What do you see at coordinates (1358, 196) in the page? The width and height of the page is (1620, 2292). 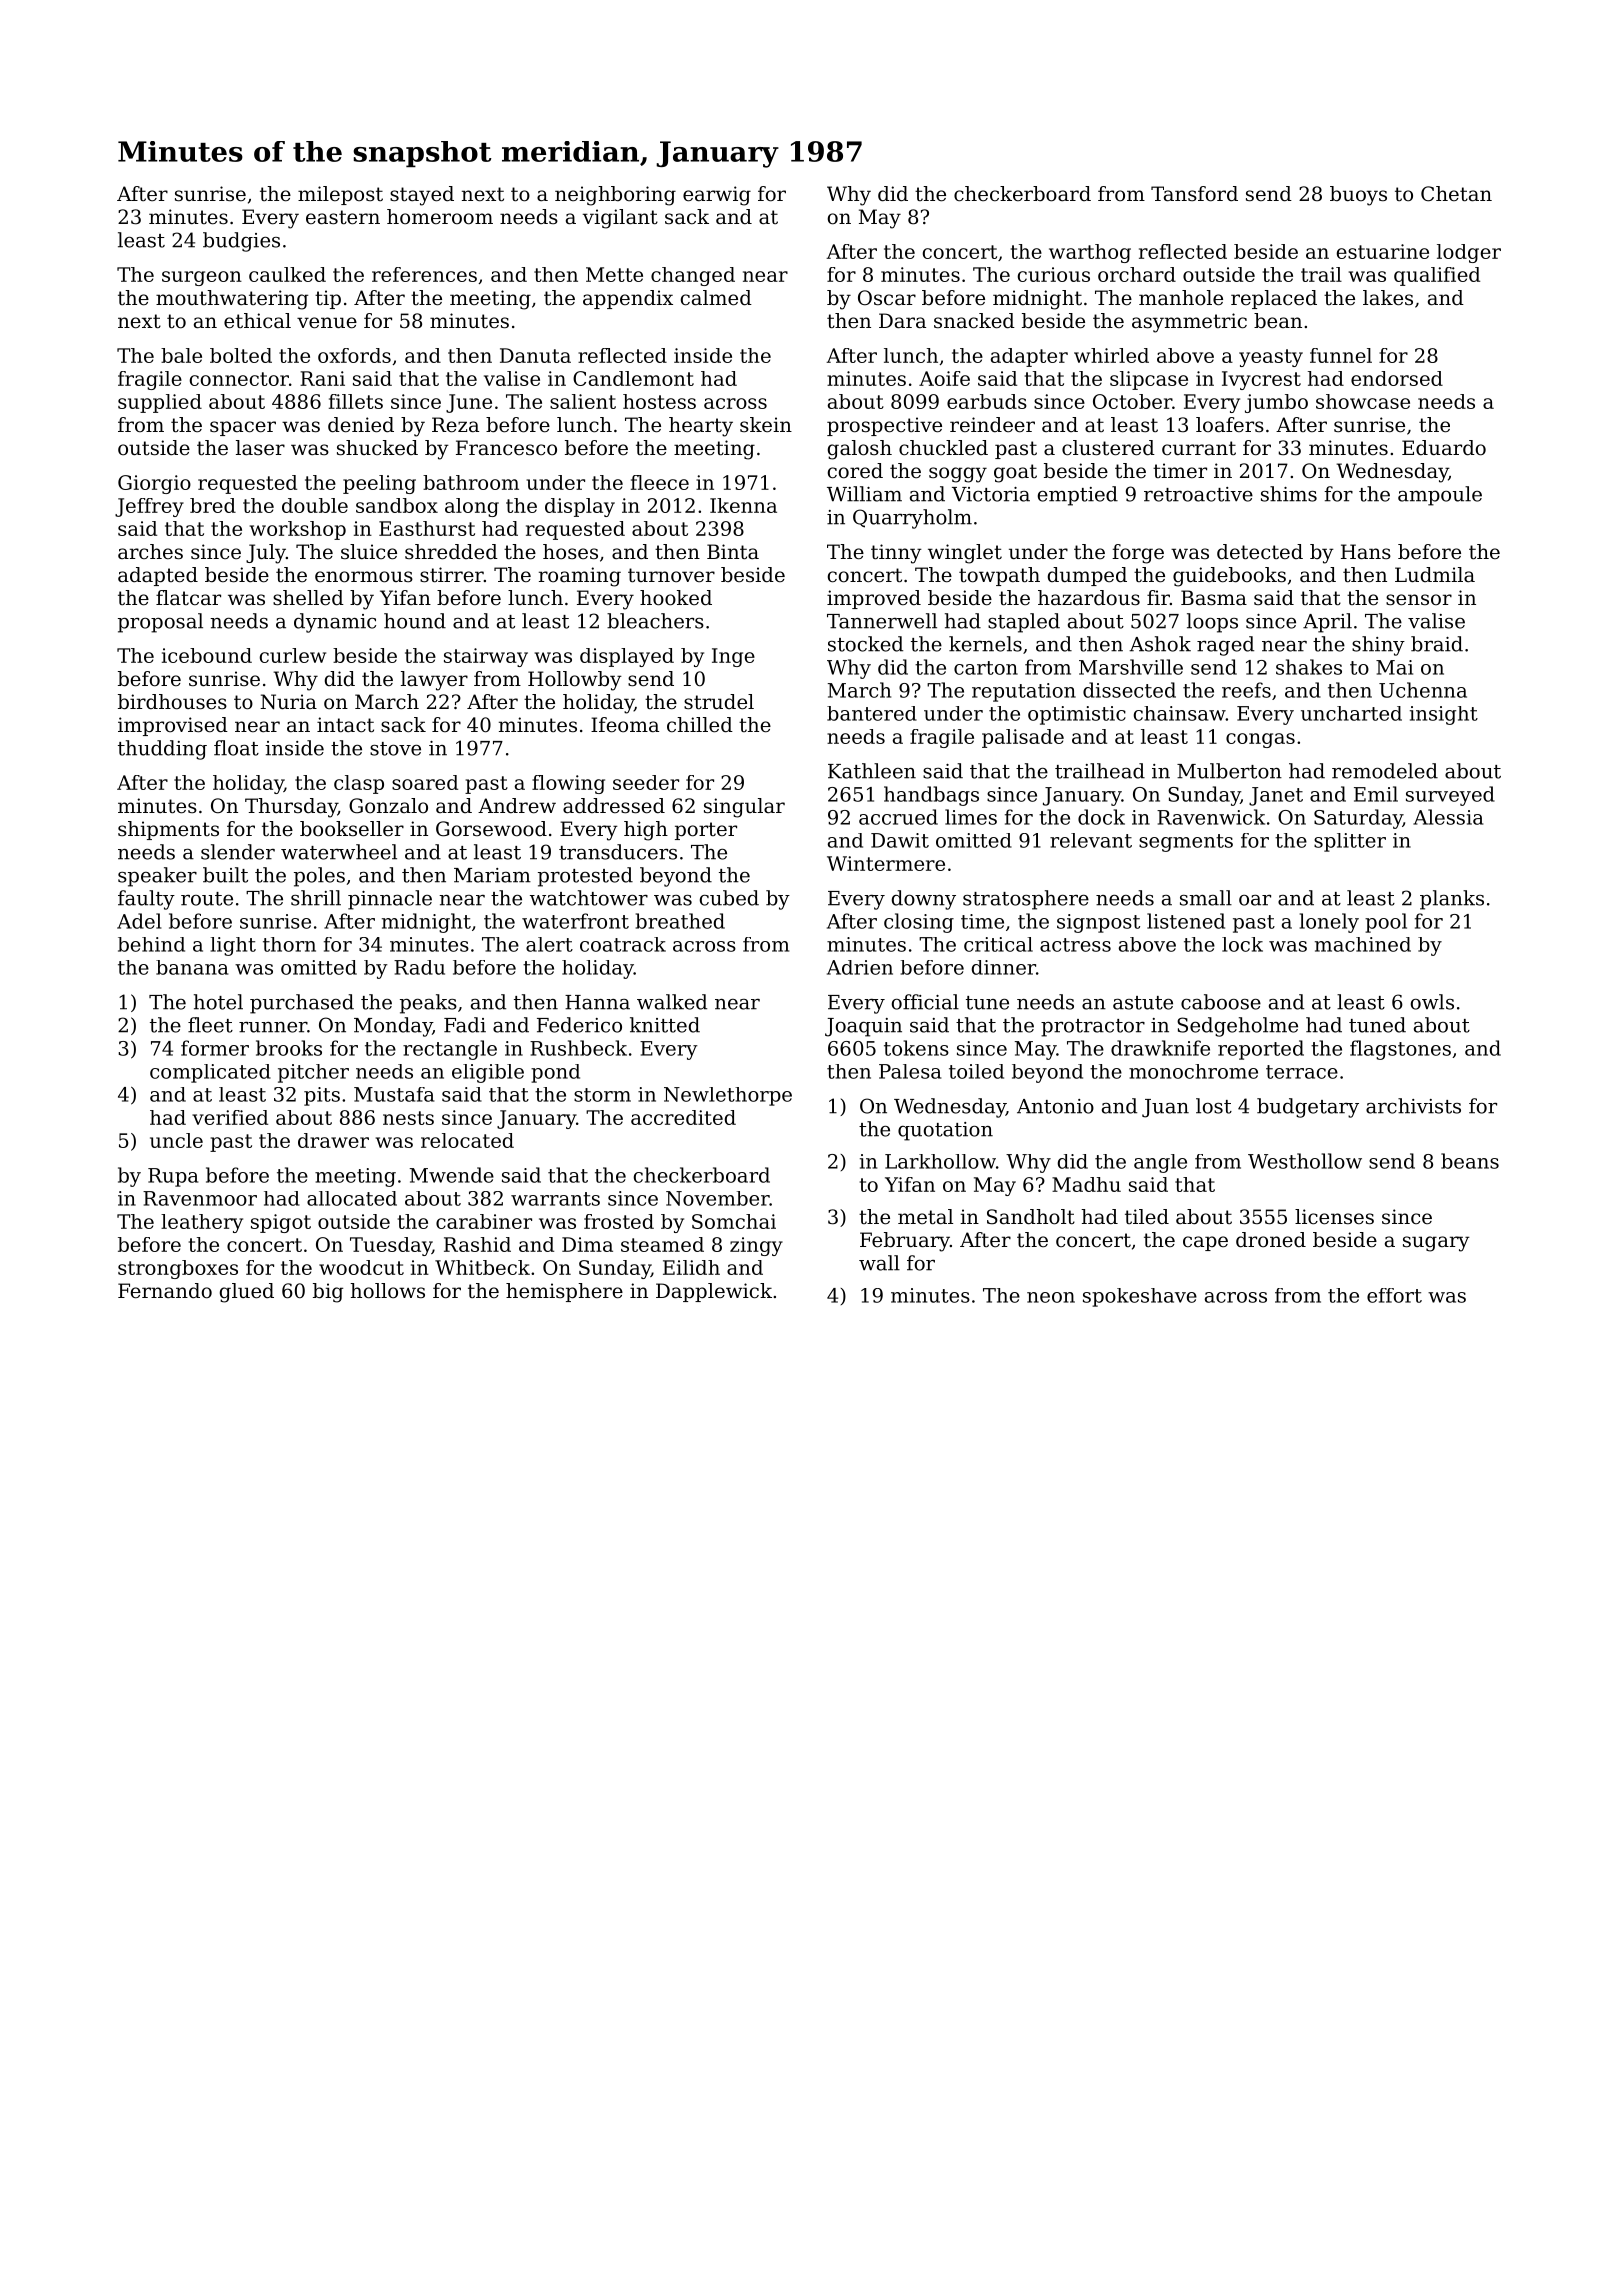 I see `buoys` at bounding box center [1358, 196].
